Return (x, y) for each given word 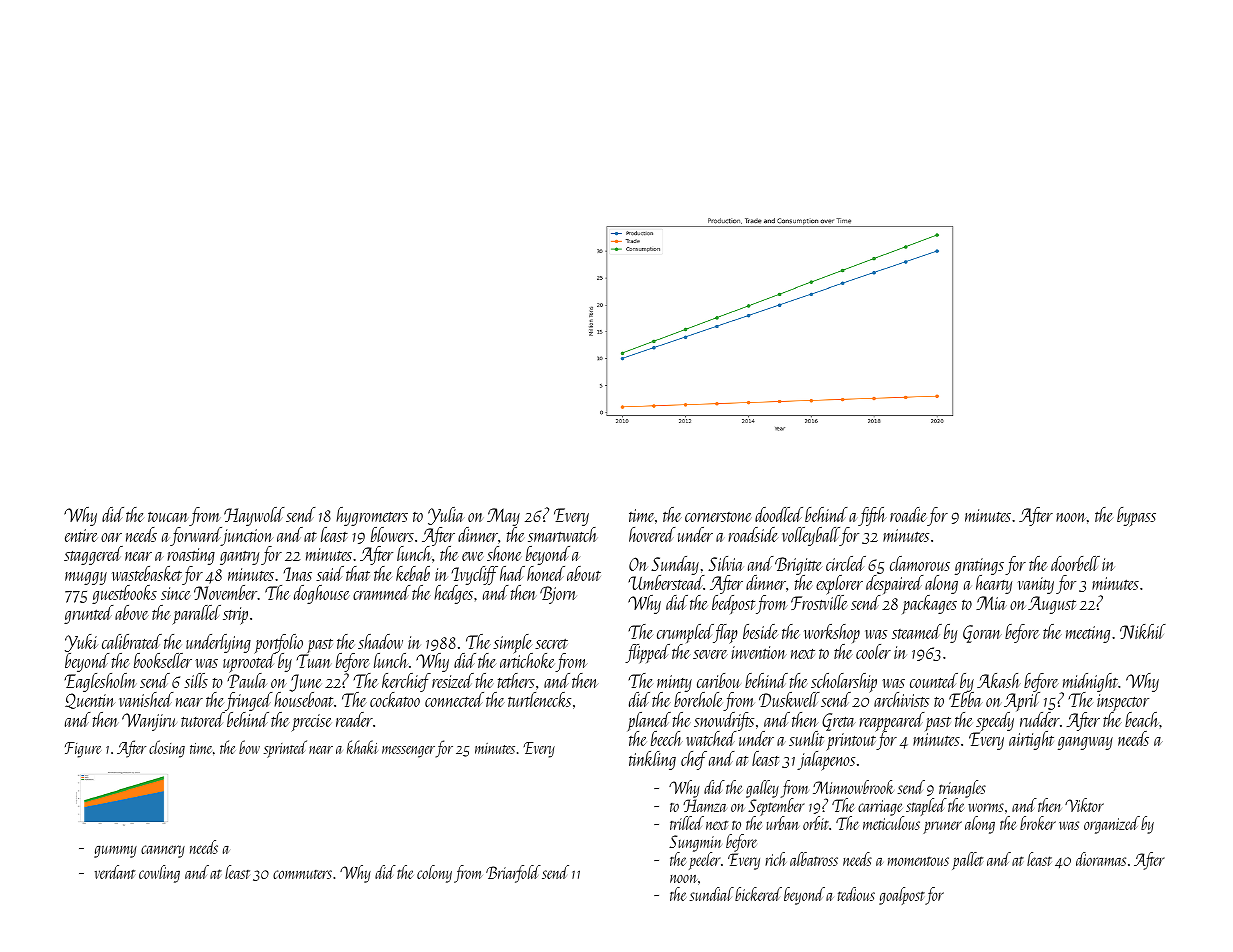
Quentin (90, 701)
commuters (302, 874)
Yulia (446, 516)
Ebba (966, 699)
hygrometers (372, 516)
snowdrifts (724, 721)
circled (846, 563)
